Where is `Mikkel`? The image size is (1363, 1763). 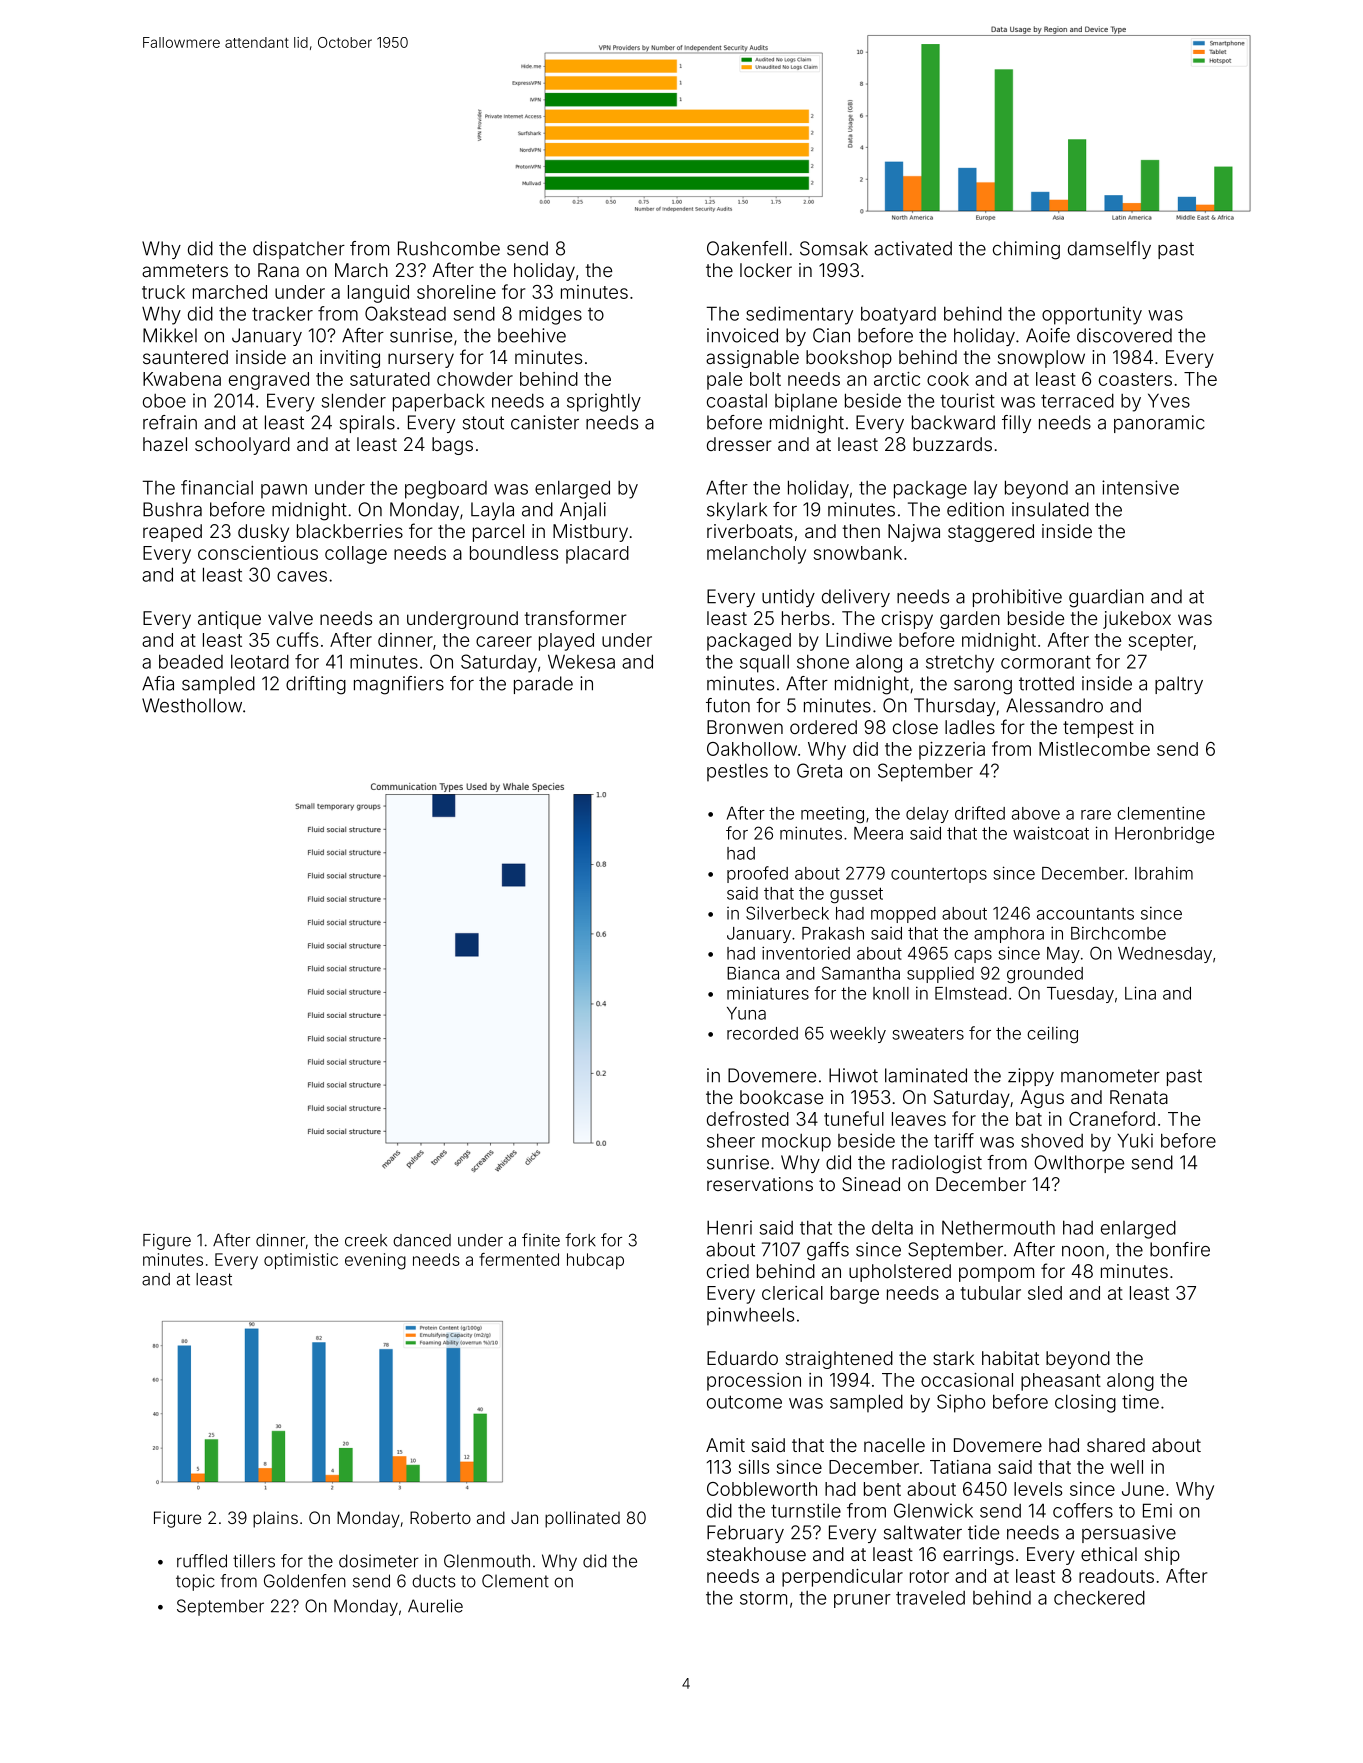 Mikkel is located at coordinates (170, 335).
